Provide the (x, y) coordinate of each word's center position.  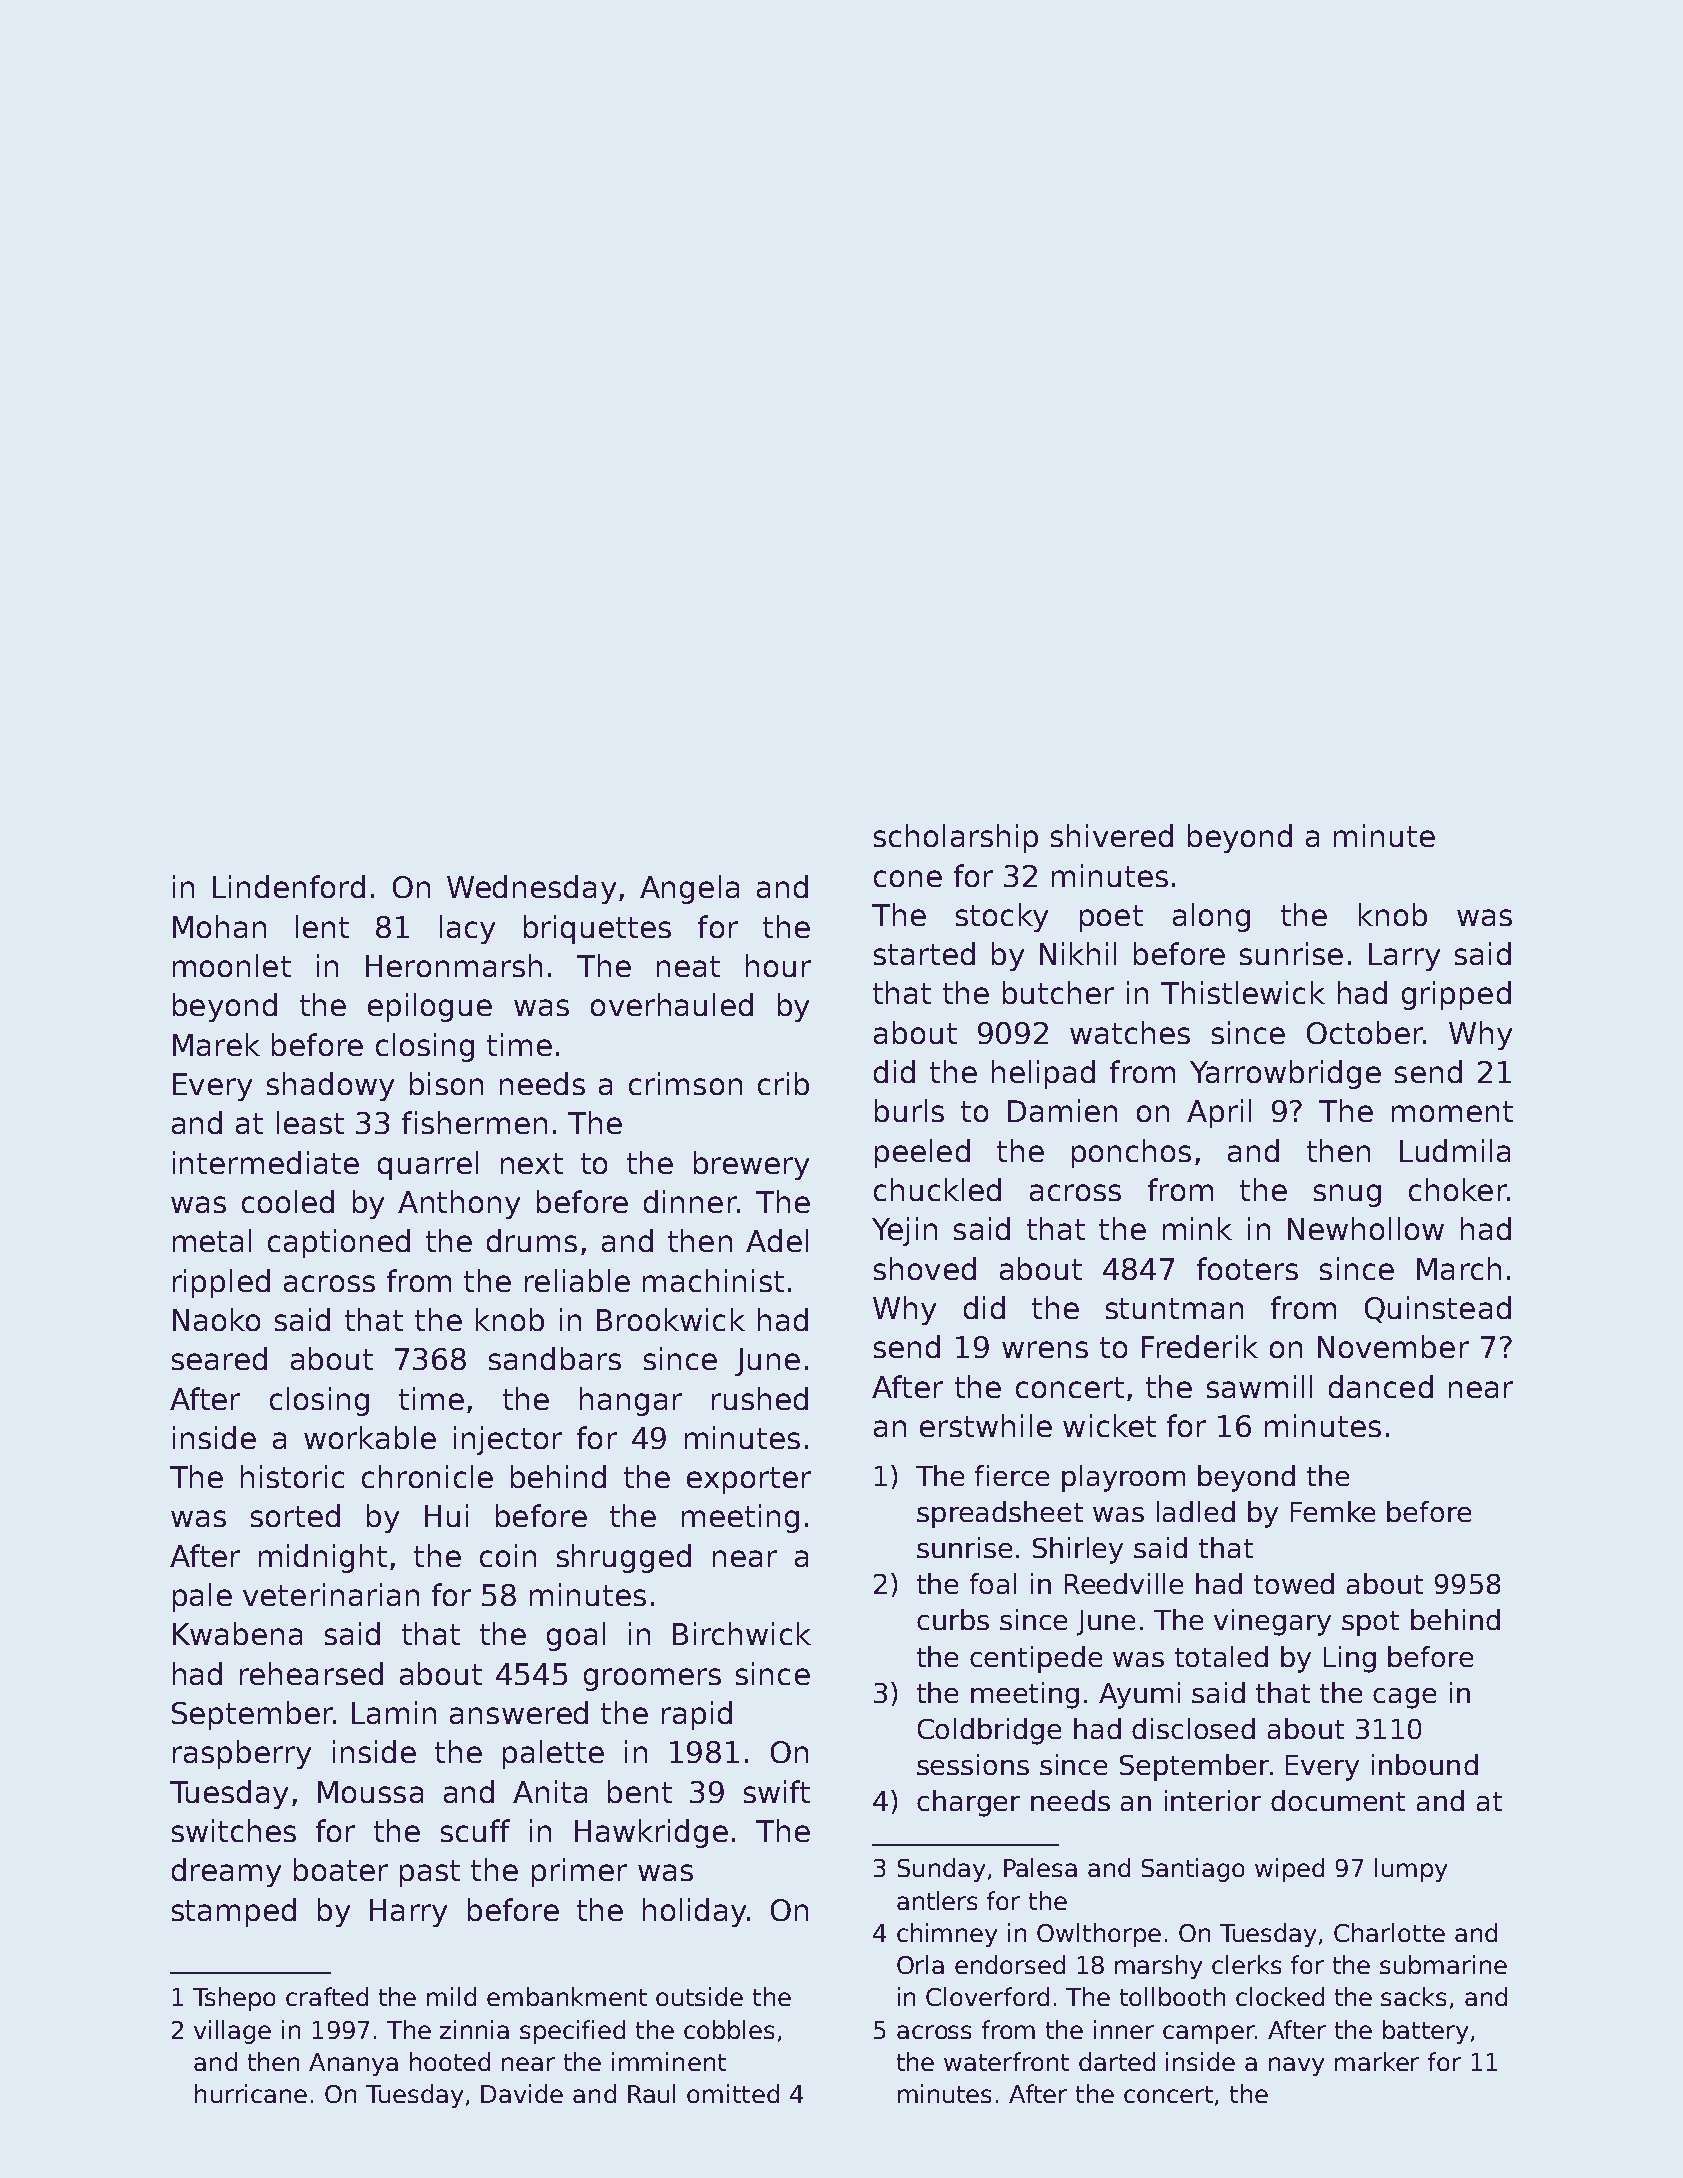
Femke (1333, 1511)
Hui (446, 1515)
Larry (1404, 957)
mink (1197, 1228)
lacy (467, 929)
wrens (1045, 1349)
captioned (339, 1243)
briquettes (597, 929)
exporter (749, 1480)
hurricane (251, 2093)
